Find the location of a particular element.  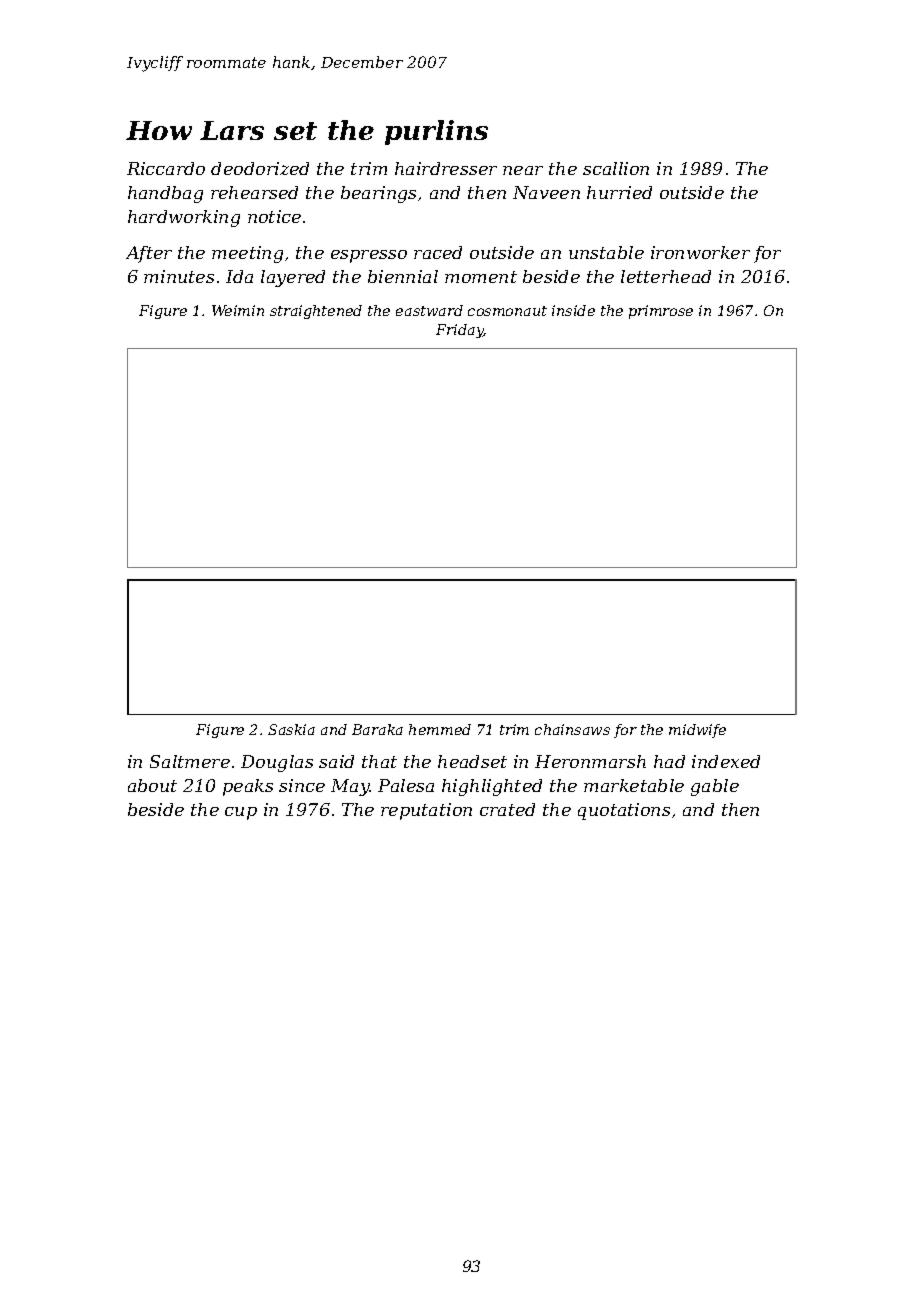

hemmed is located at coordinates (440, 729).
